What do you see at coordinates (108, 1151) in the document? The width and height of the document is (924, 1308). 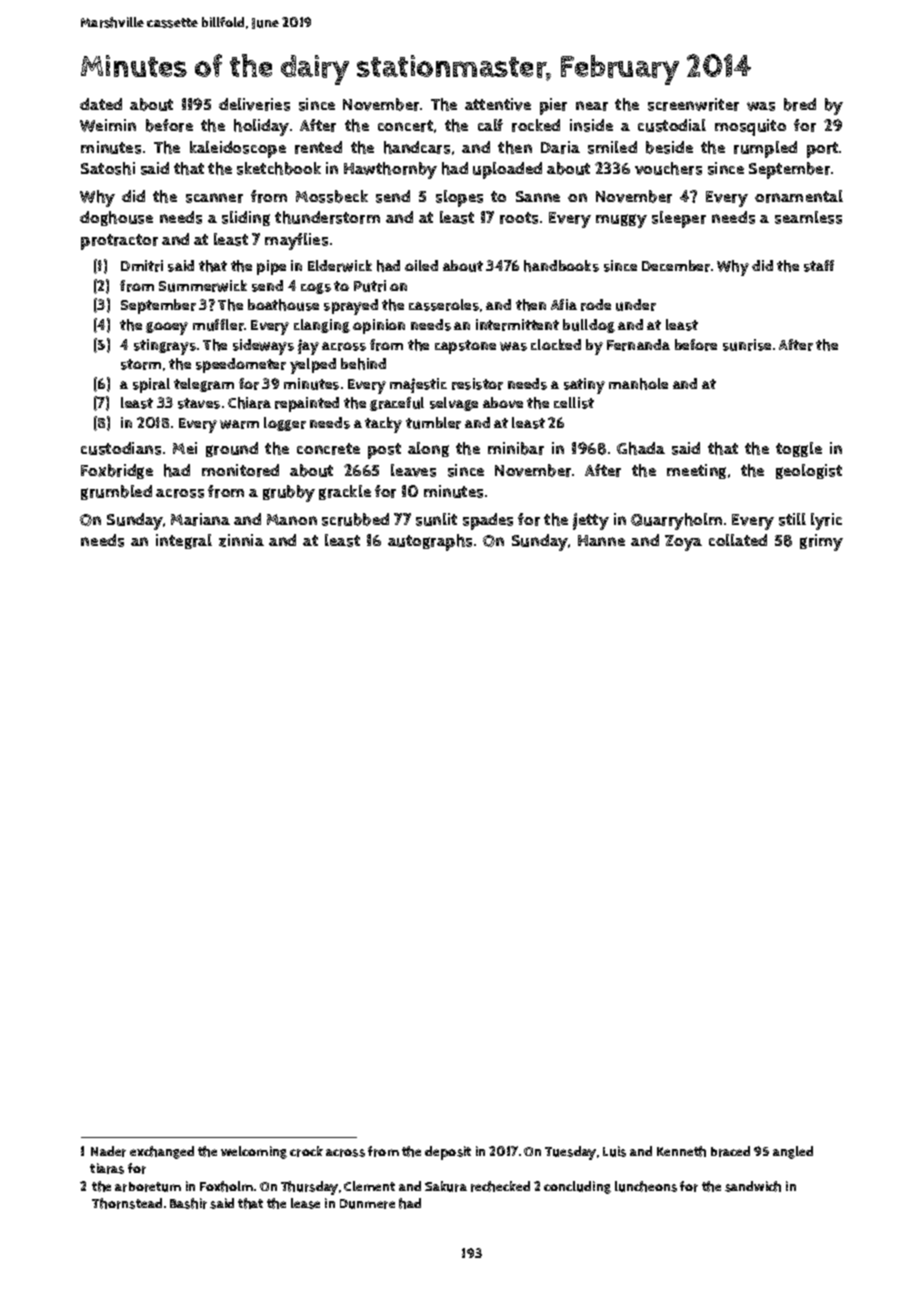 I see `Nader` at bounding box center [108, 1151].
